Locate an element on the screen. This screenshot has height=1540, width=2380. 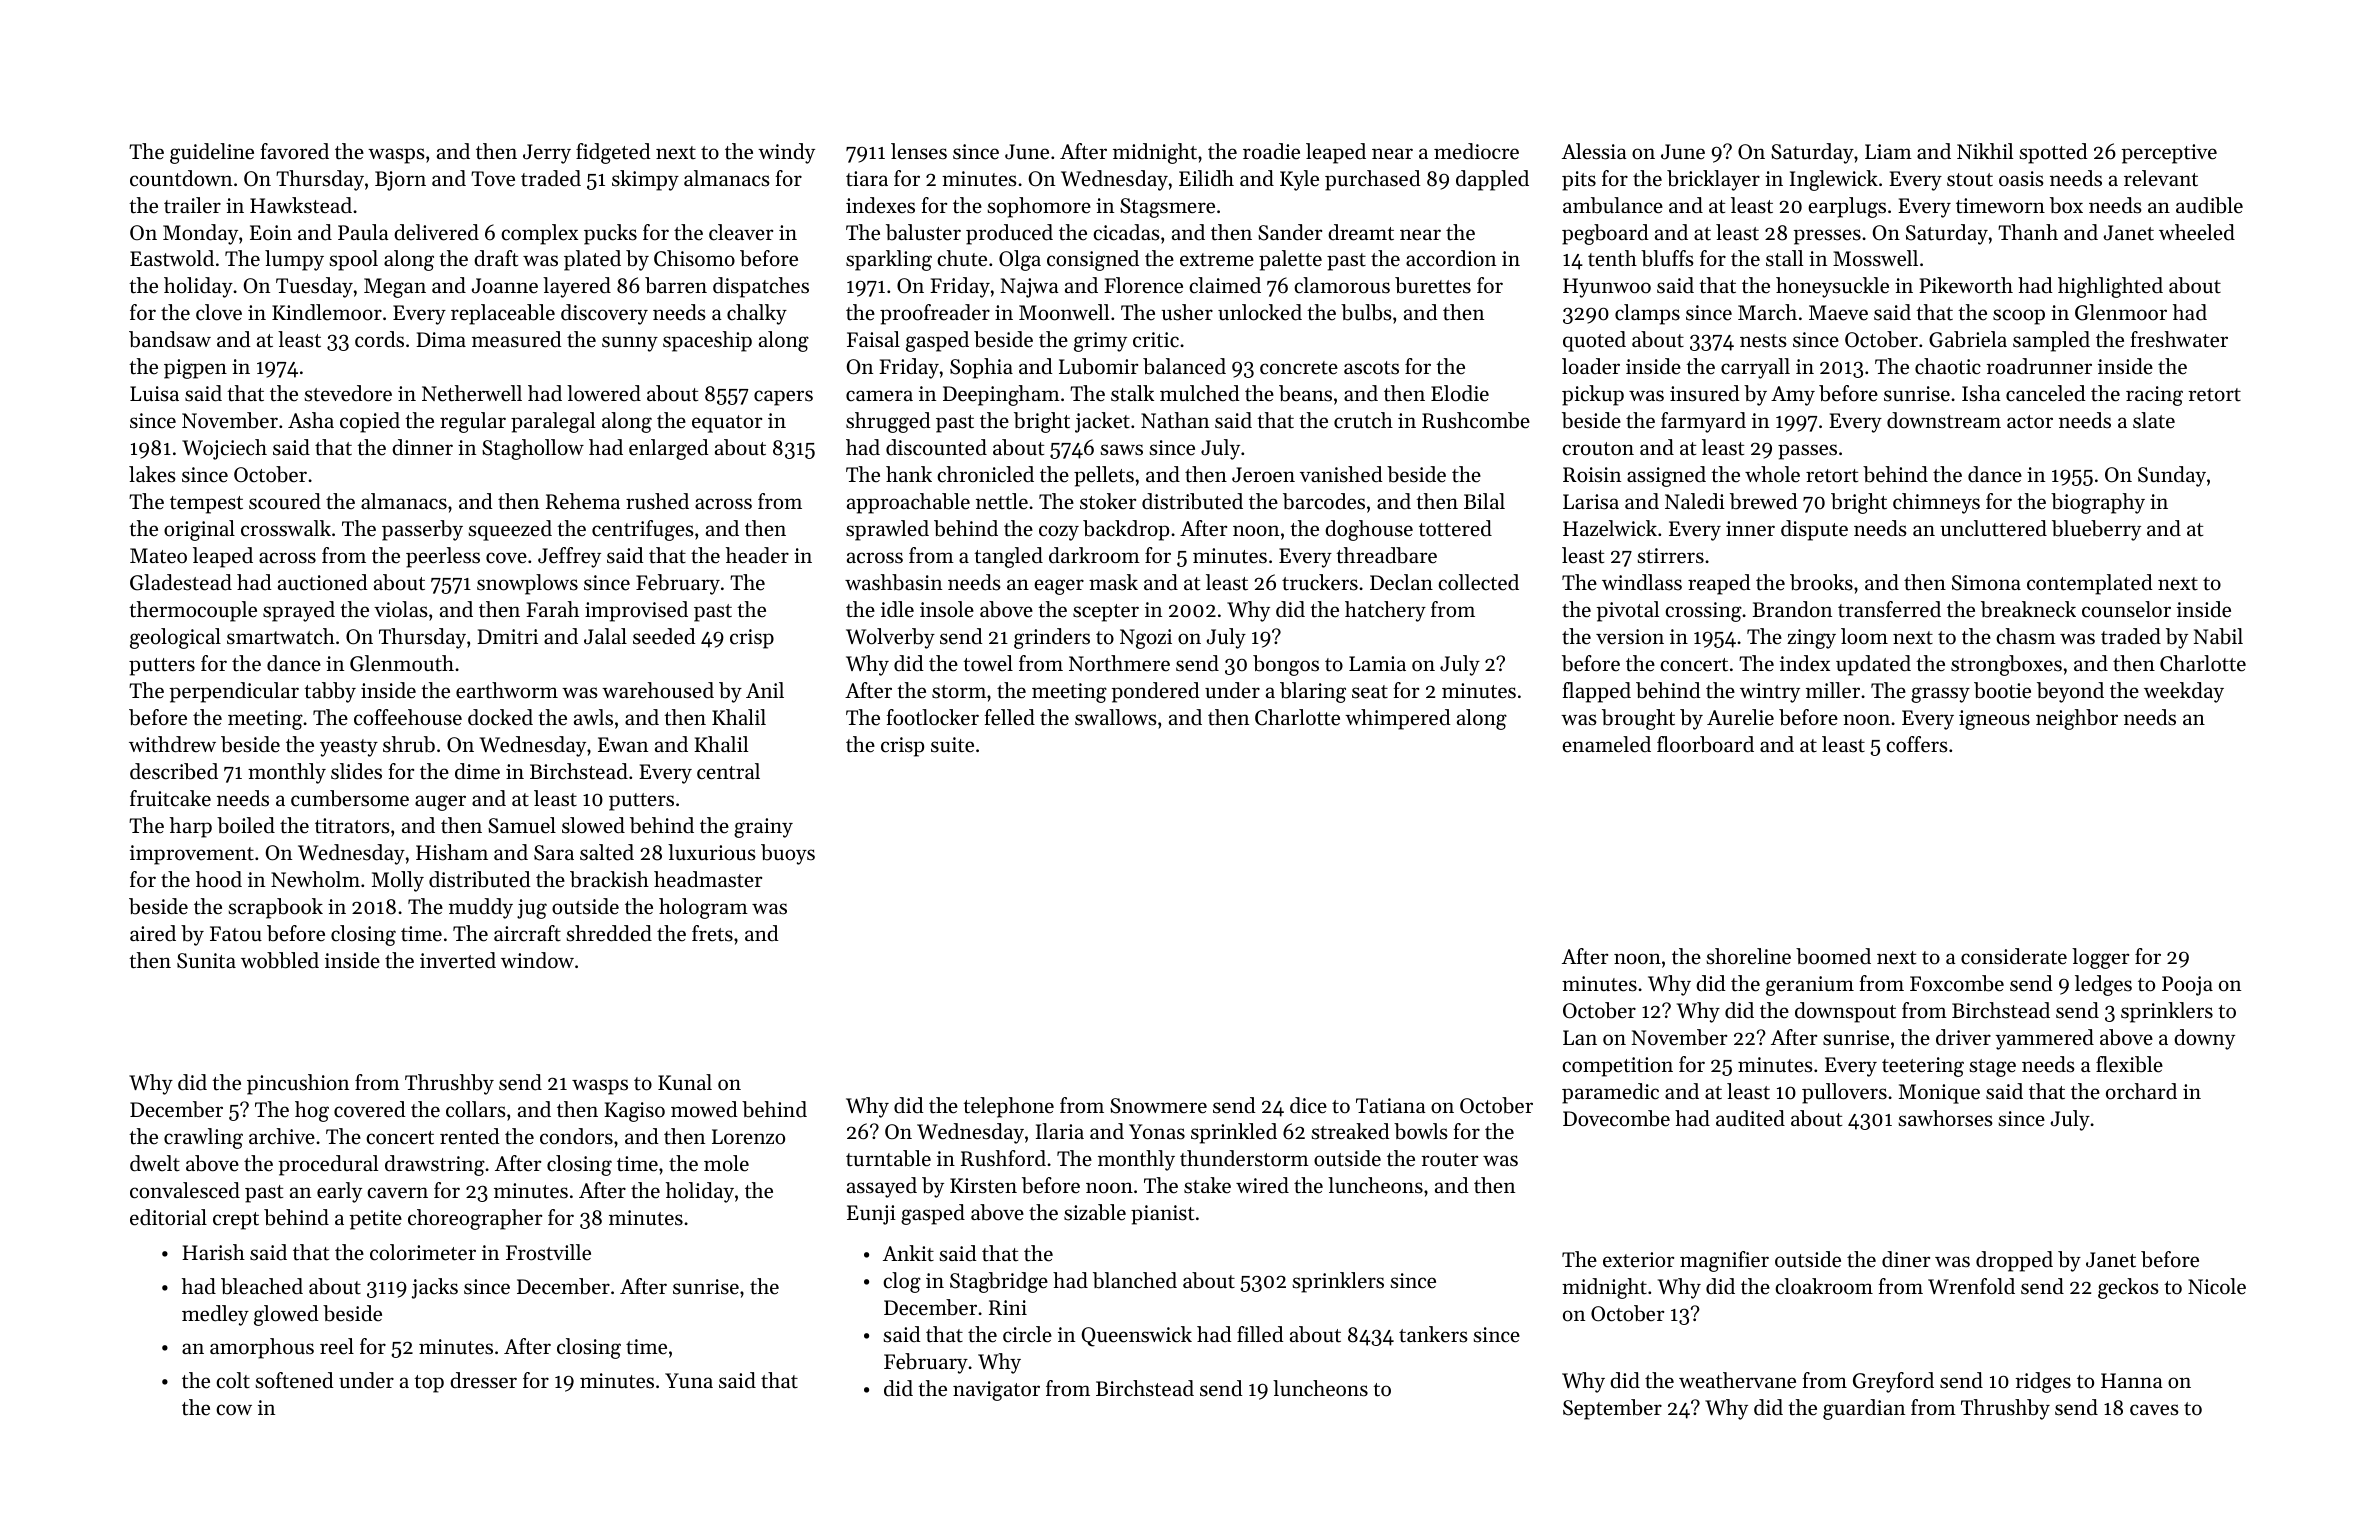
Yuna is located at coordinates (689, 1380).
